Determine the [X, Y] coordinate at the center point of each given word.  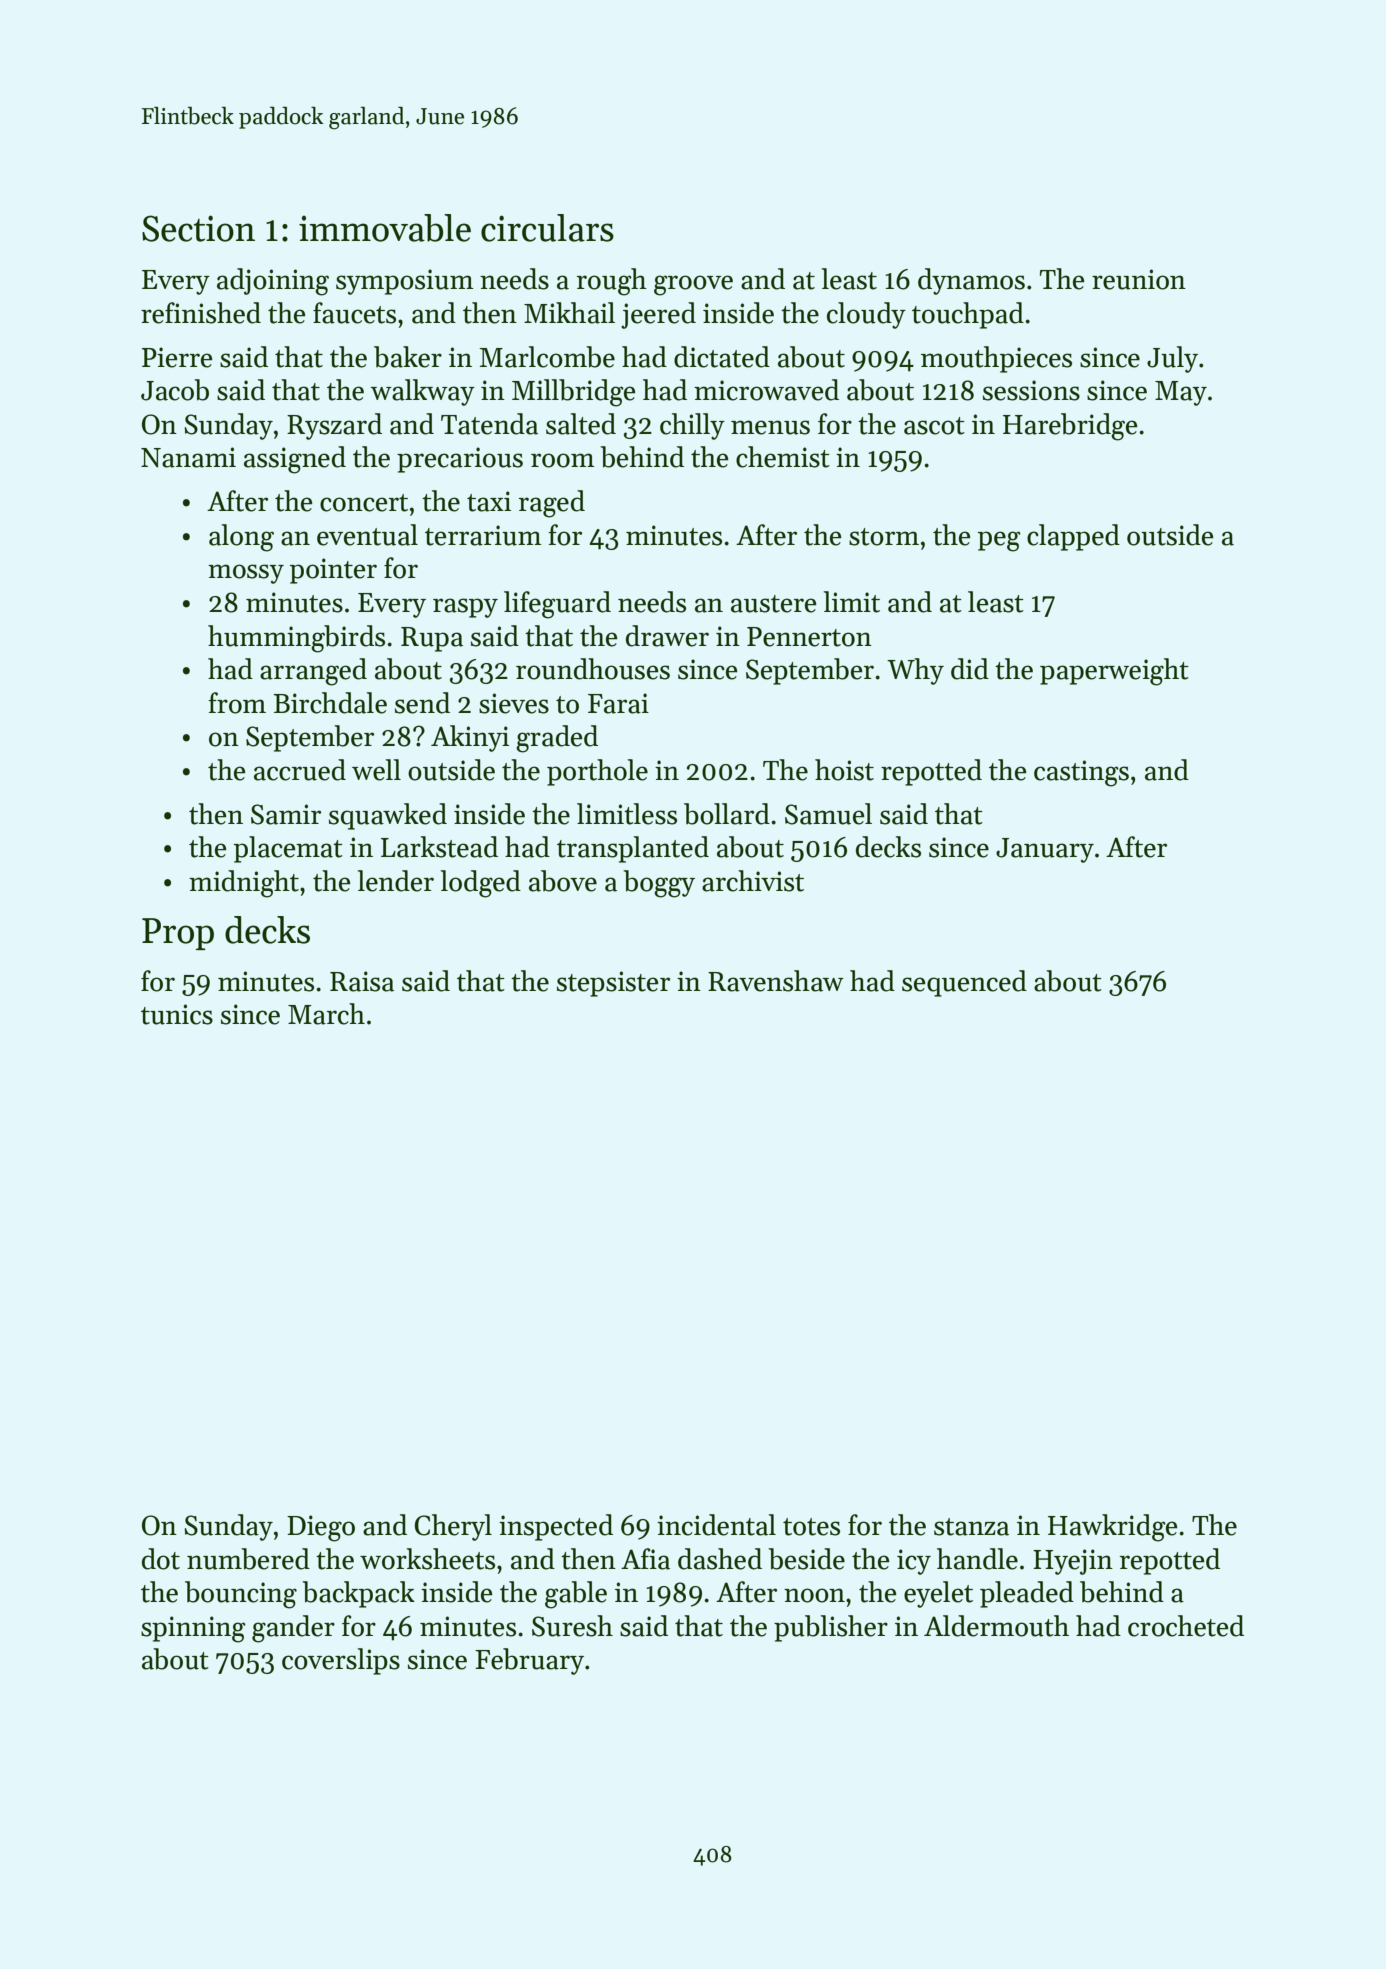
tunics [177, 1014]
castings [1081, 773]
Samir [286, 814]
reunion [1139, 279]
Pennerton [809, 637]
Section [198, 228]
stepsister [613, 984]
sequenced [964, 983]
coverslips [341, 1661]
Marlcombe [547, 357]
